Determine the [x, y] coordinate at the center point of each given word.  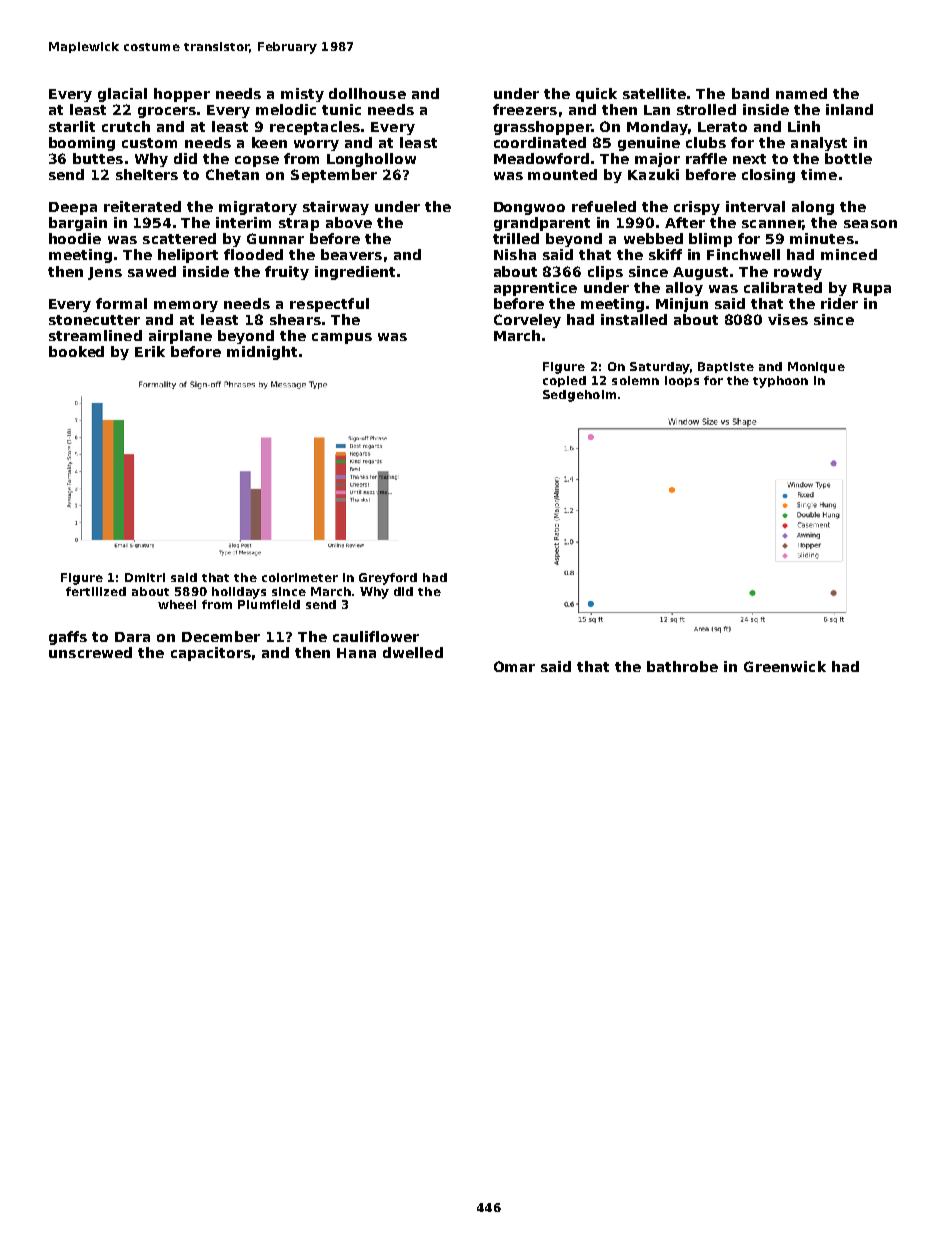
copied [564, 381]
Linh [804, 126]
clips [605, 273]
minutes [822, 238]
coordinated [540, 142]
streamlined [95, 335]
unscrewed [90, 652]
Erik [150, 351]
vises [788, 319]
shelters [147, 174]
